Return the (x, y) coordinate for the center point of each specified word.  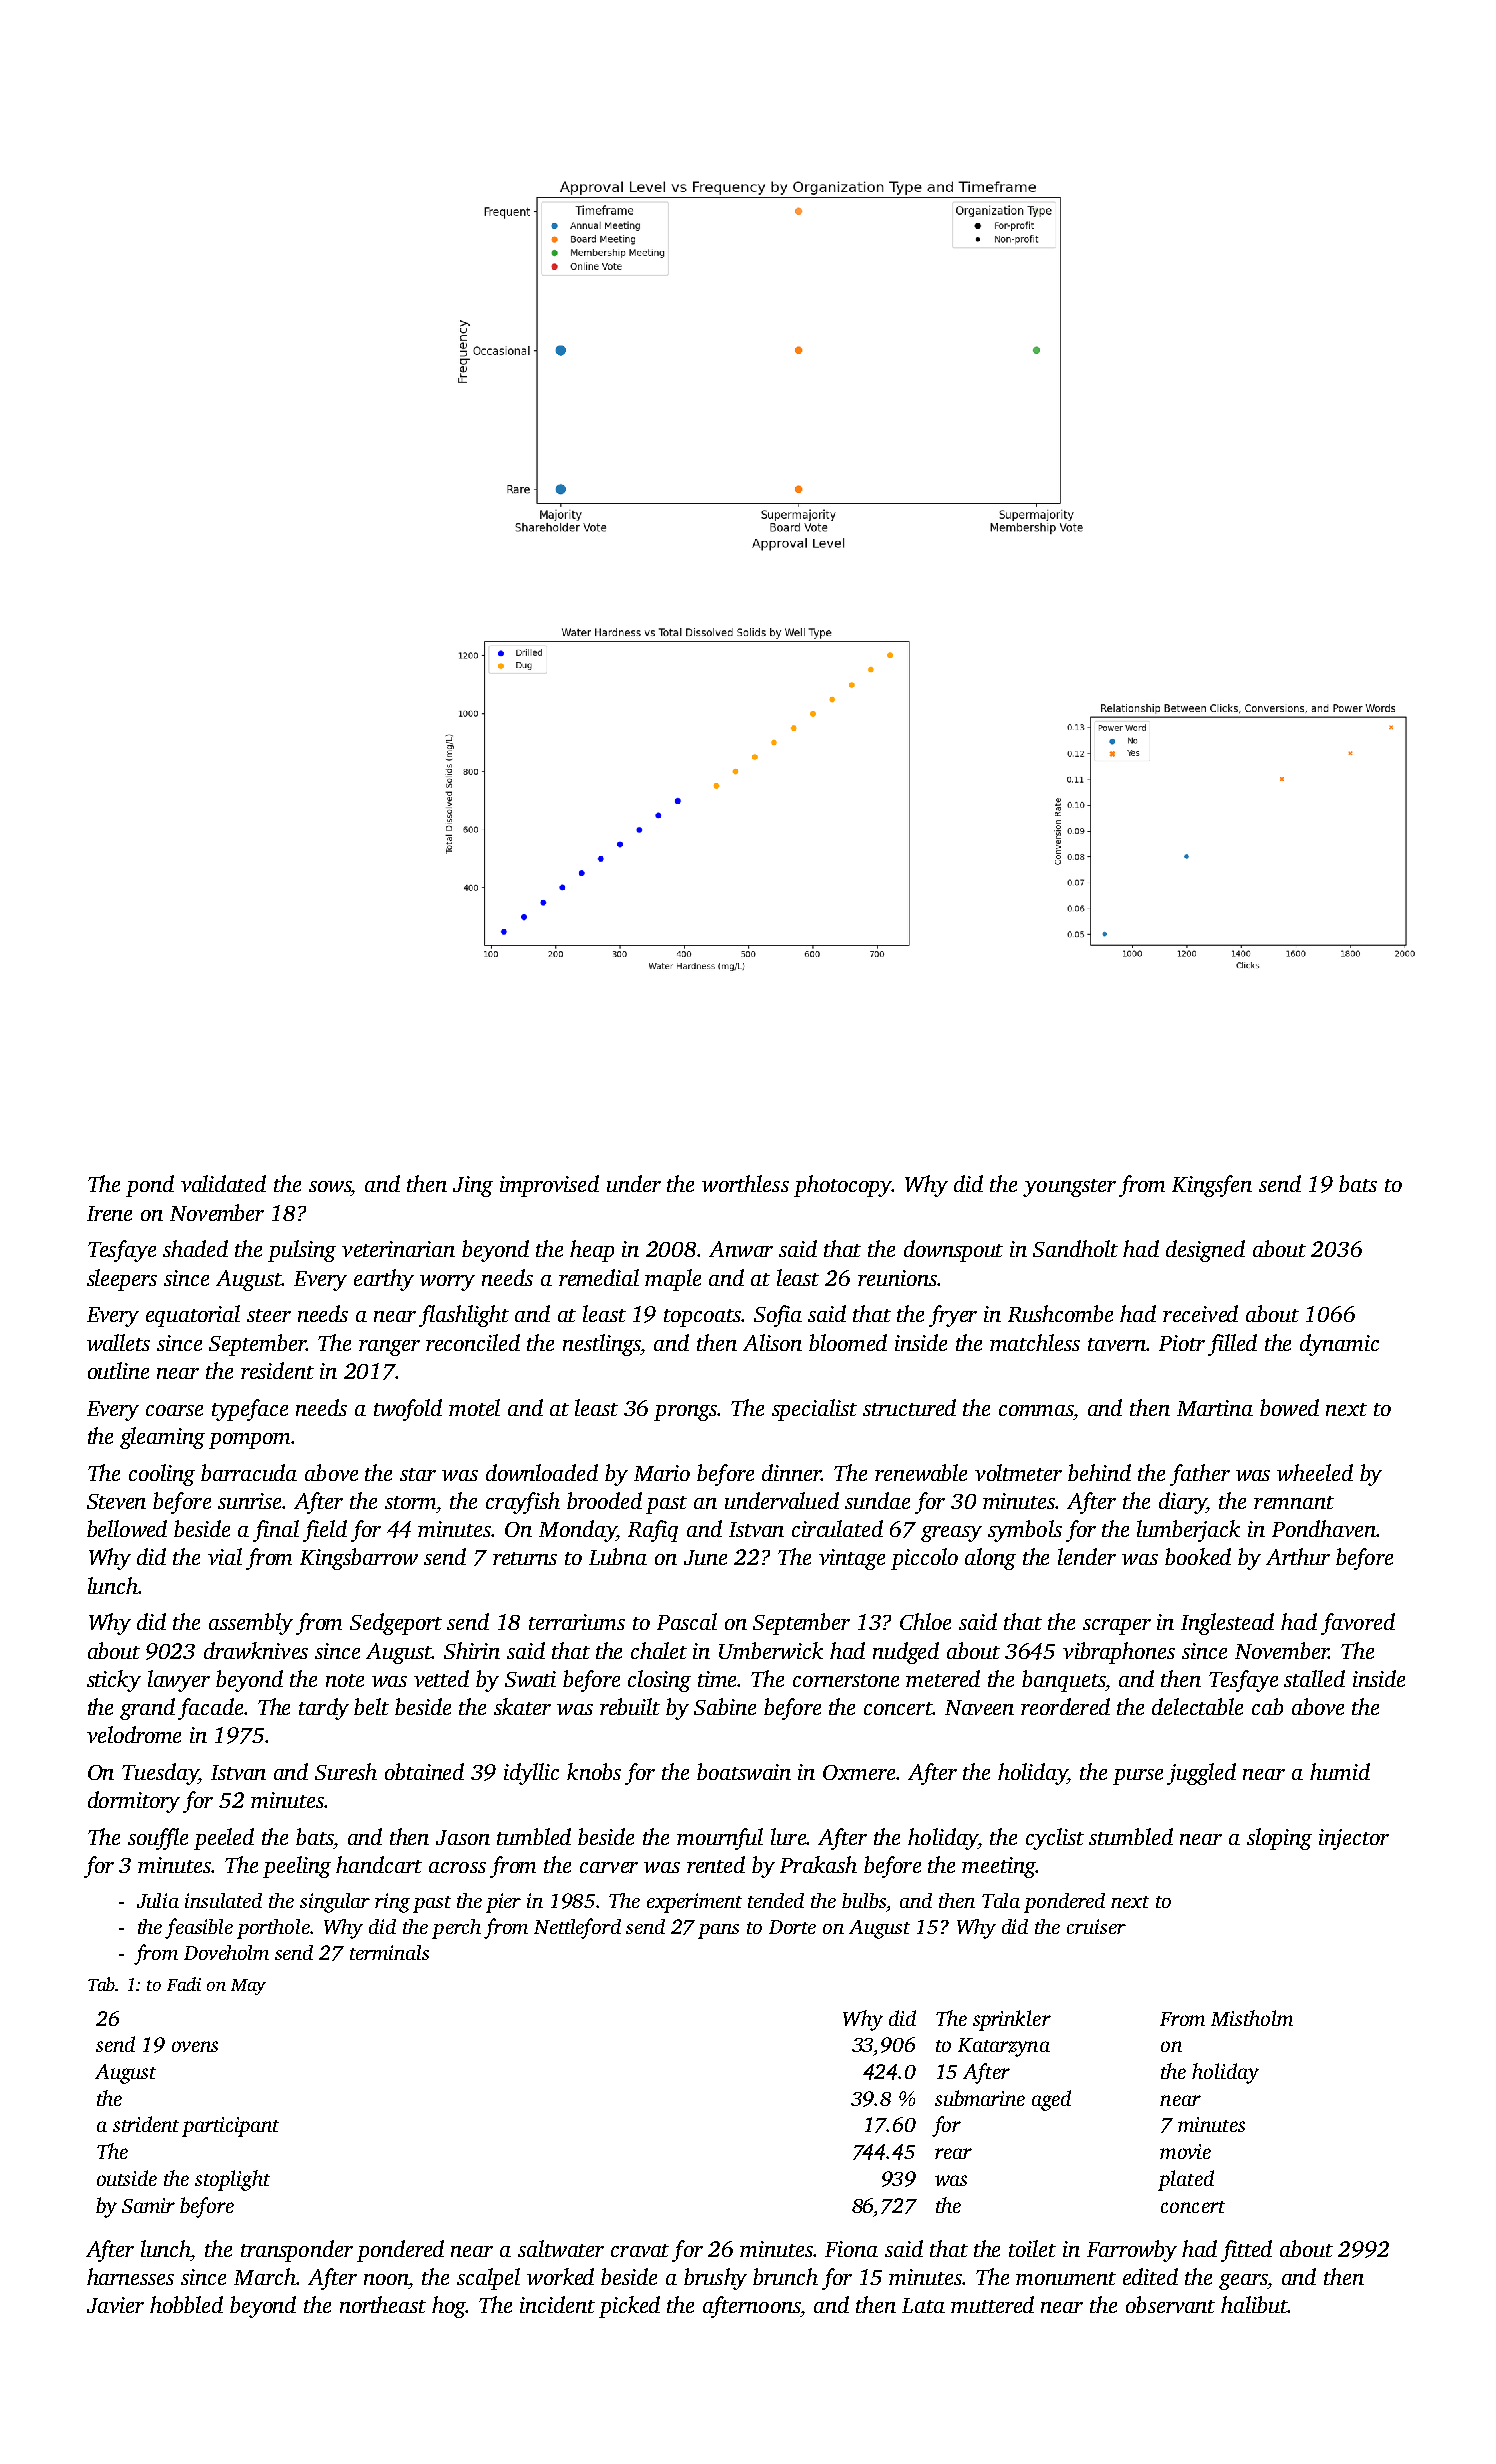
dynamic (1339, 1345)
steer (269, 1315)
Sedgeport (396, 1624)
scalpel (488, 2279)
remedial (599, 1277)
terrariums (577, 1622)
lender (1087, 1556)
